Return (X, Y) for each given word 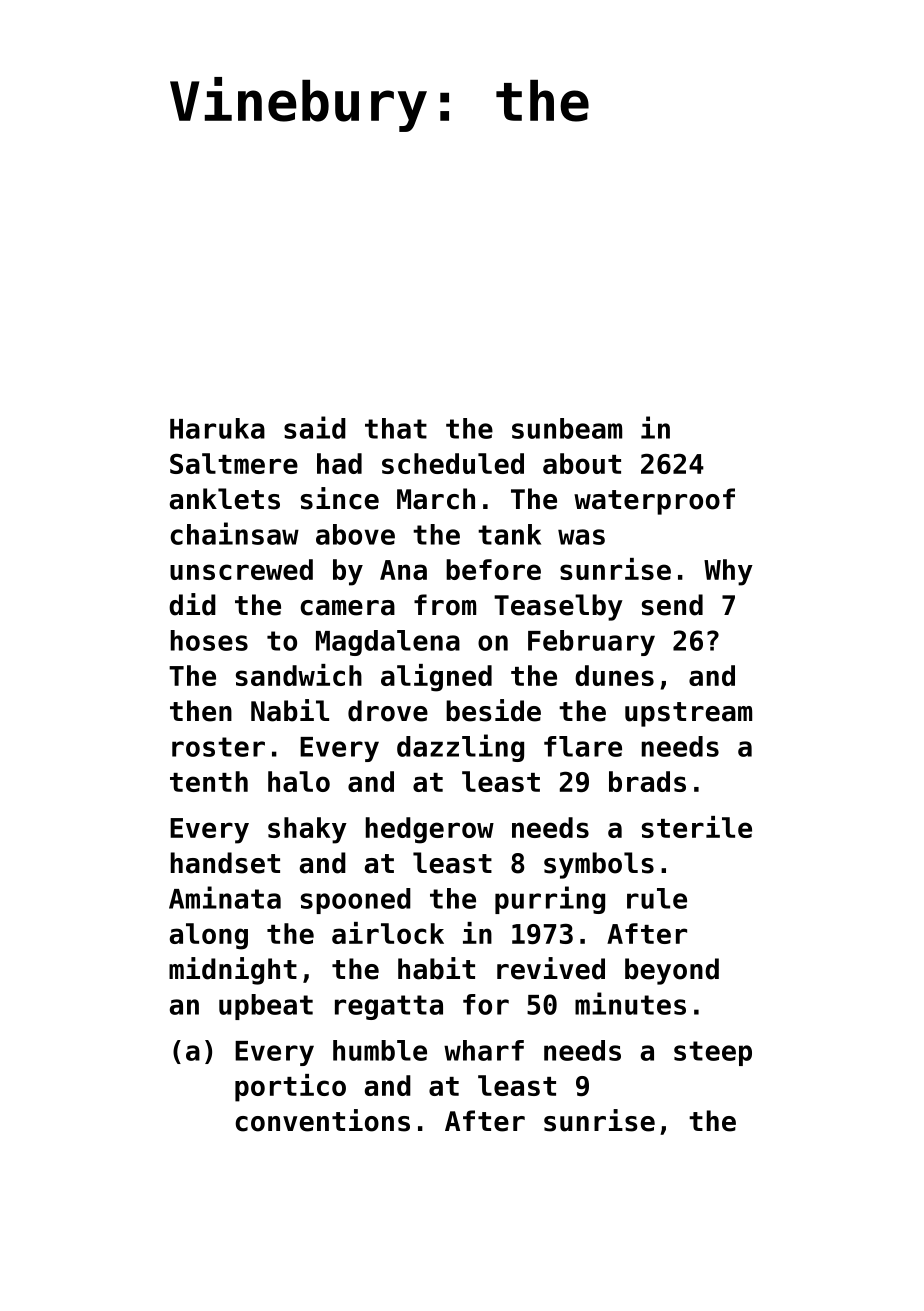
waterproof (654, 501)
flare (583, 746)
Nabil (290, 710)
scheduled (453, 463)
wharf (484, 1050)
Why (728, 572)
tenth (209, 781)
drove (388, 711)
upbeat (266, 1007)
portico (290, 1088)
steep (713, 1053)
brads (647, 781)
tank (509, 534)
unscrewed (241, 569)
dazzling (460, 748)
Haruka (217, 428)
